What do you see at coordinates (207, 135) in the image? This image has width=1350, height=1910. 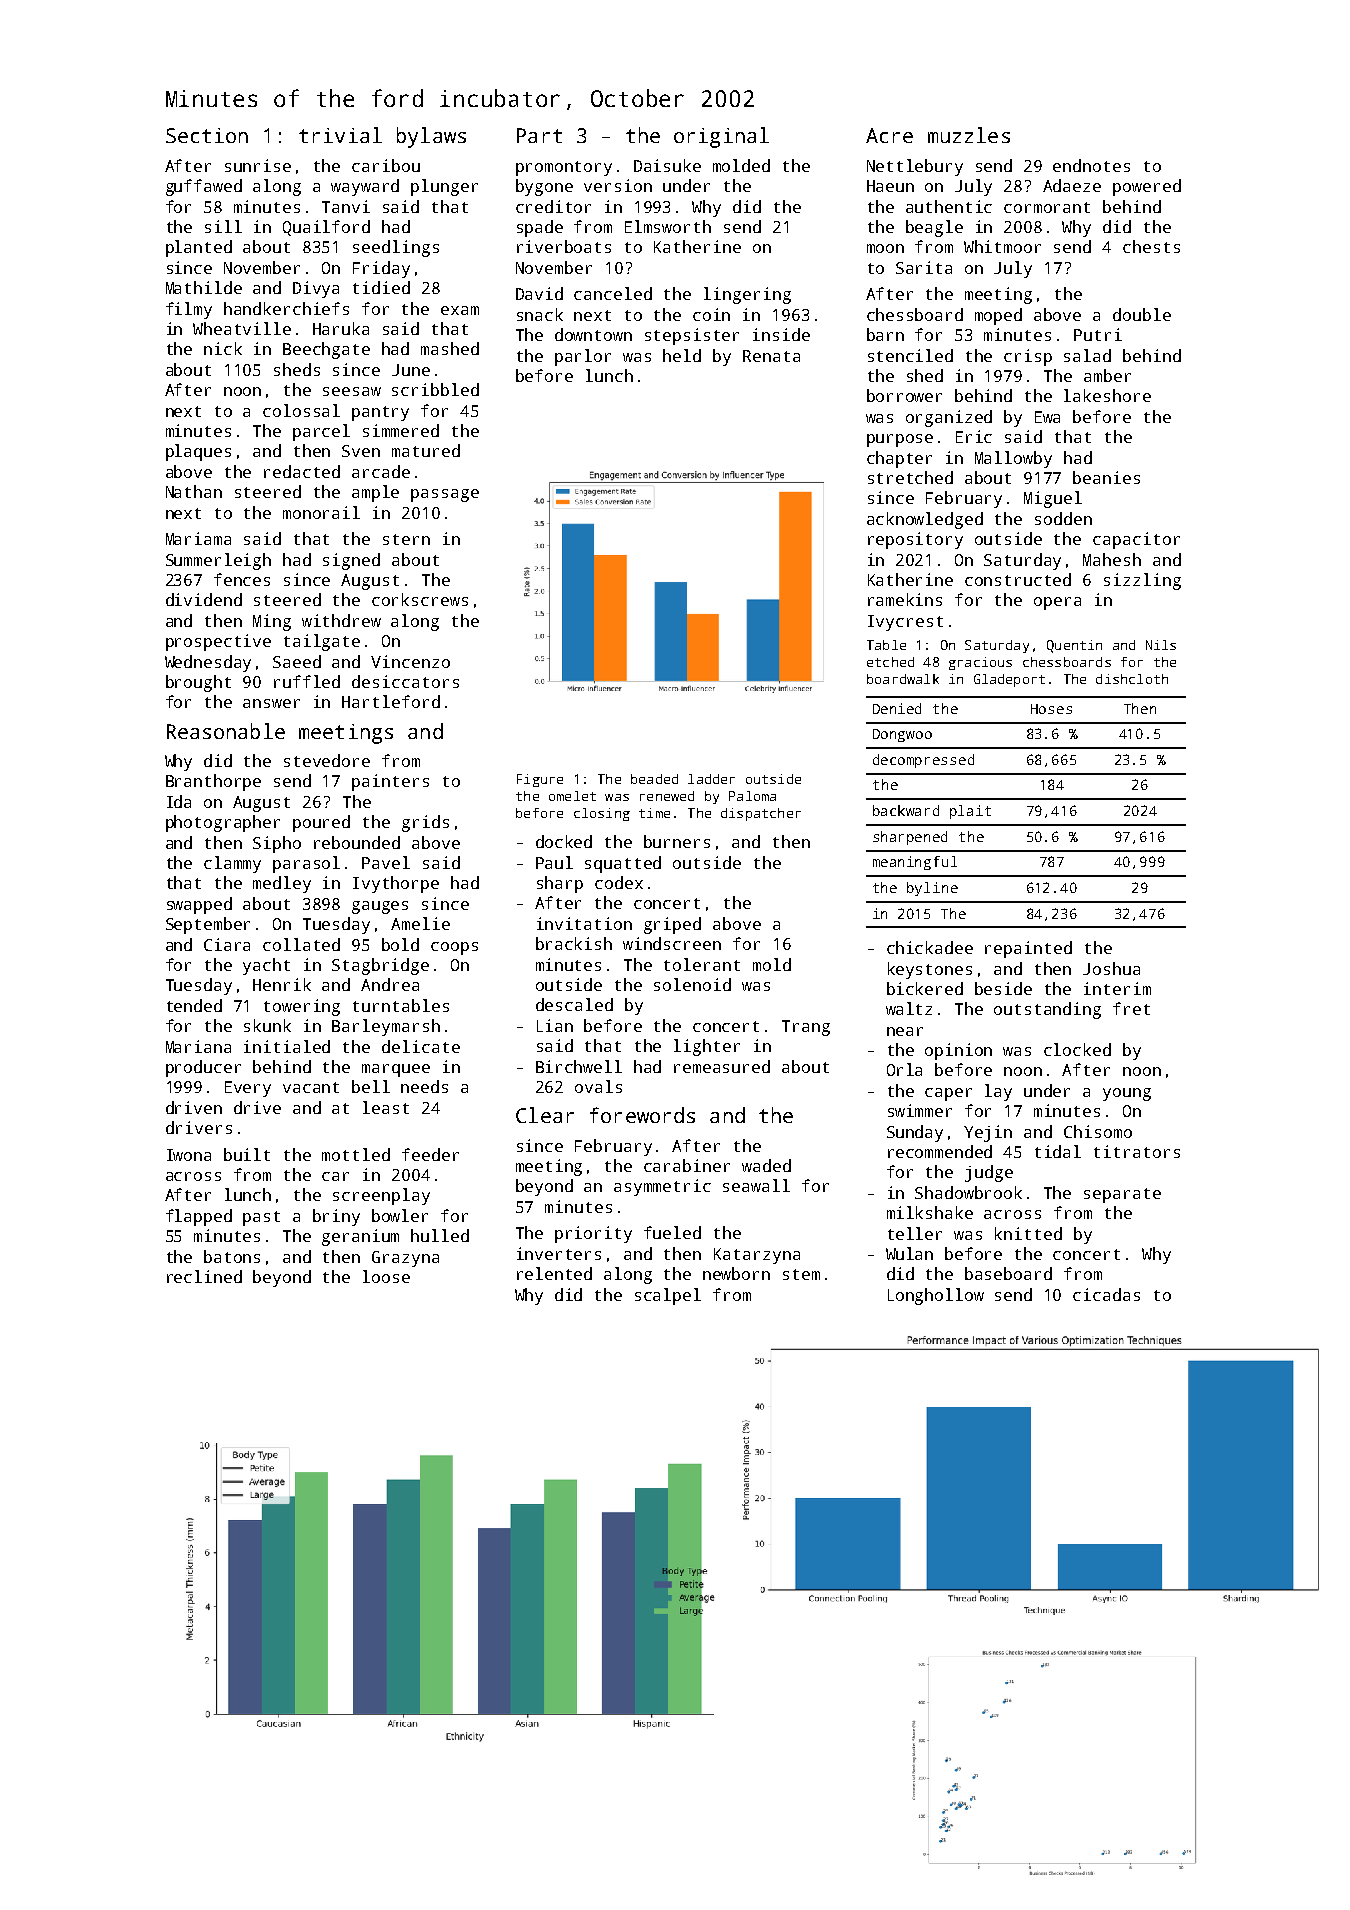 I see `Section` at bounding box center [207, 135].
